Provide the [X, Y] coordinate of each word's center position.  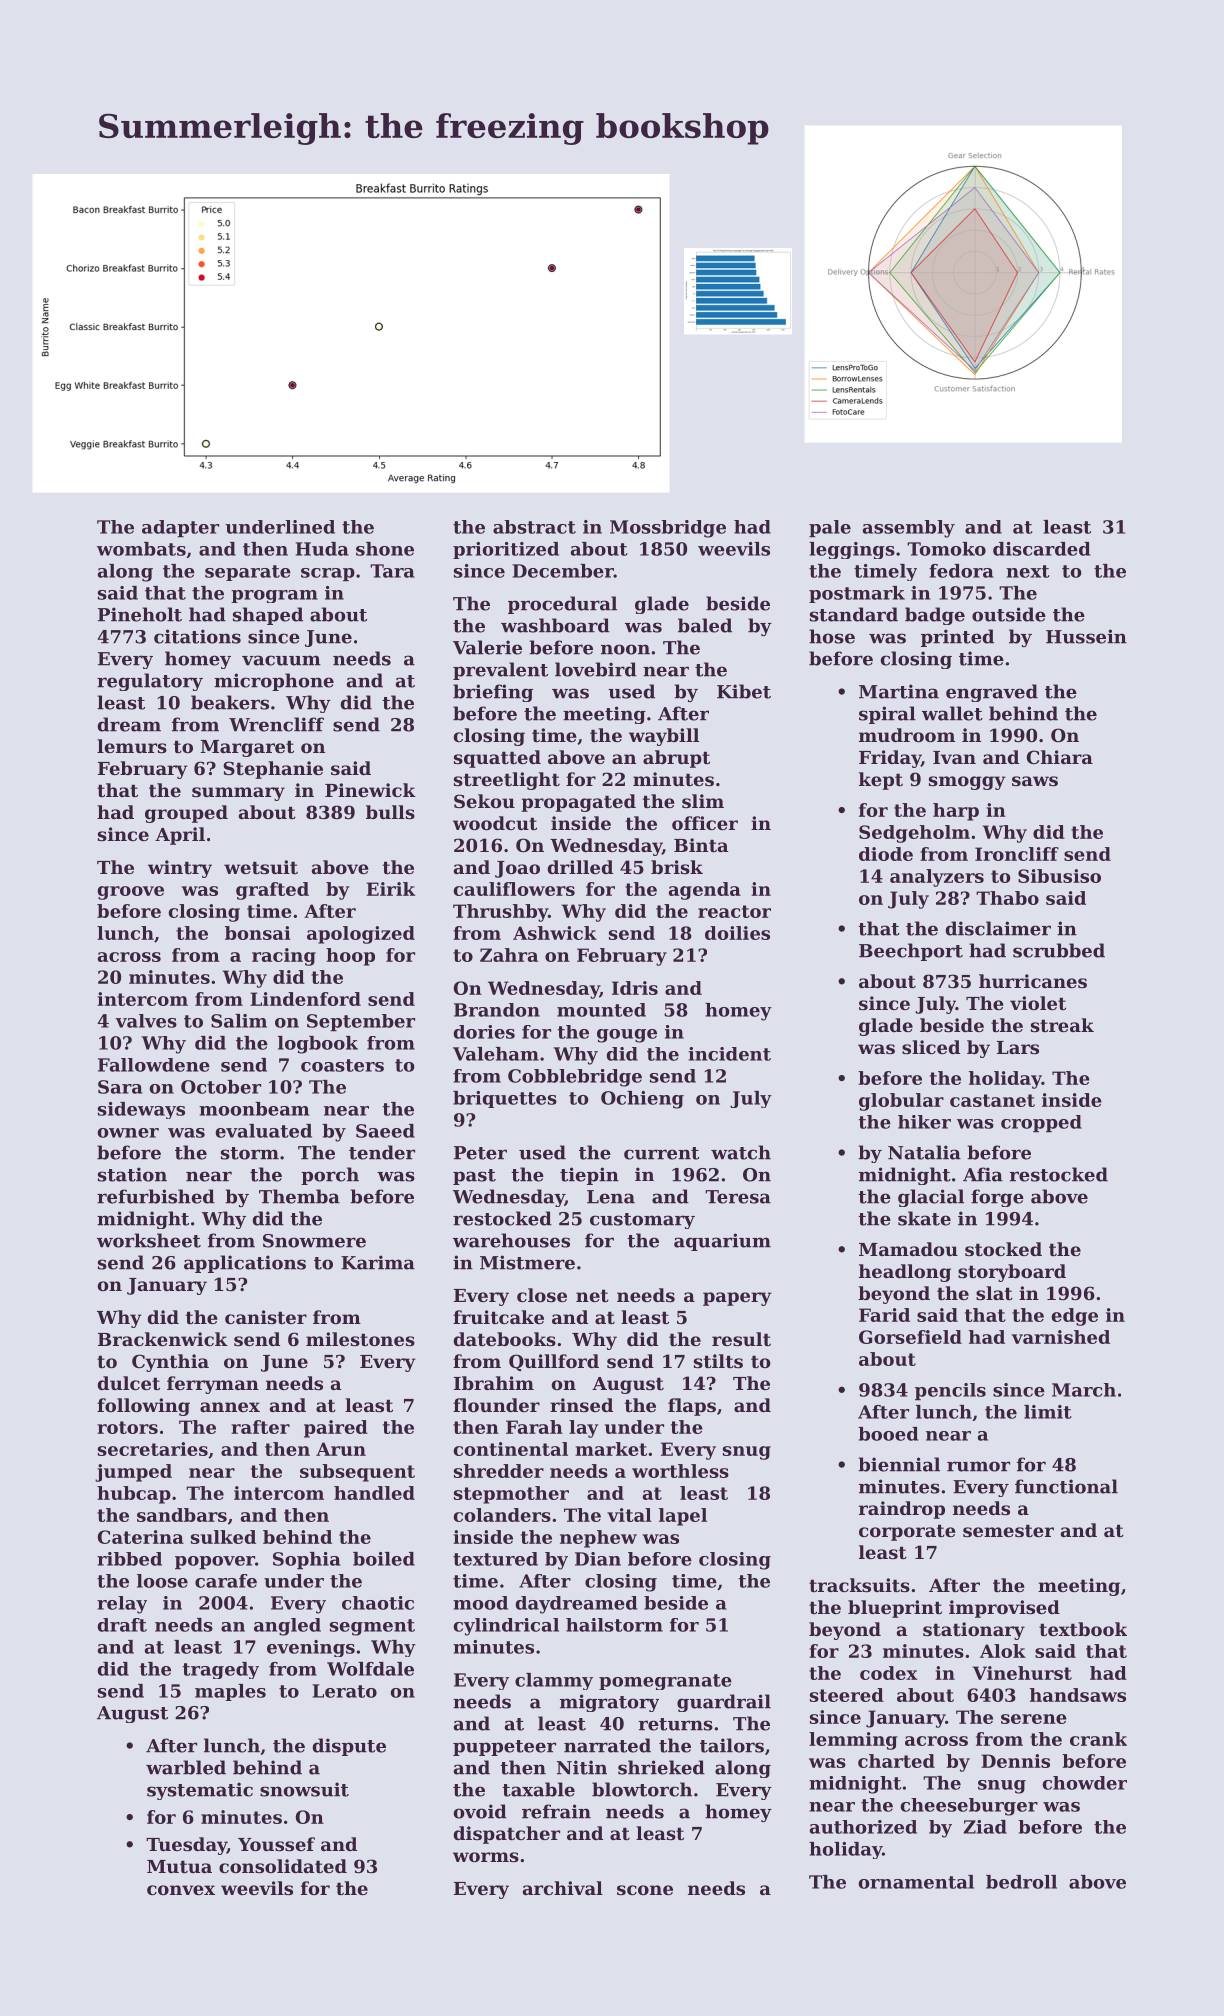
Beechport [911, 952]
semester [1008, 1531]
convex [181, 1890]
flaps [692, 1407]
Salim [239, 1021]
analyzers [937, 878]
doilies [737, 933]
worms [486, 1857]
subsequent [357, 1473]
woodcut [495, 823]
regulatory [150, 682]
